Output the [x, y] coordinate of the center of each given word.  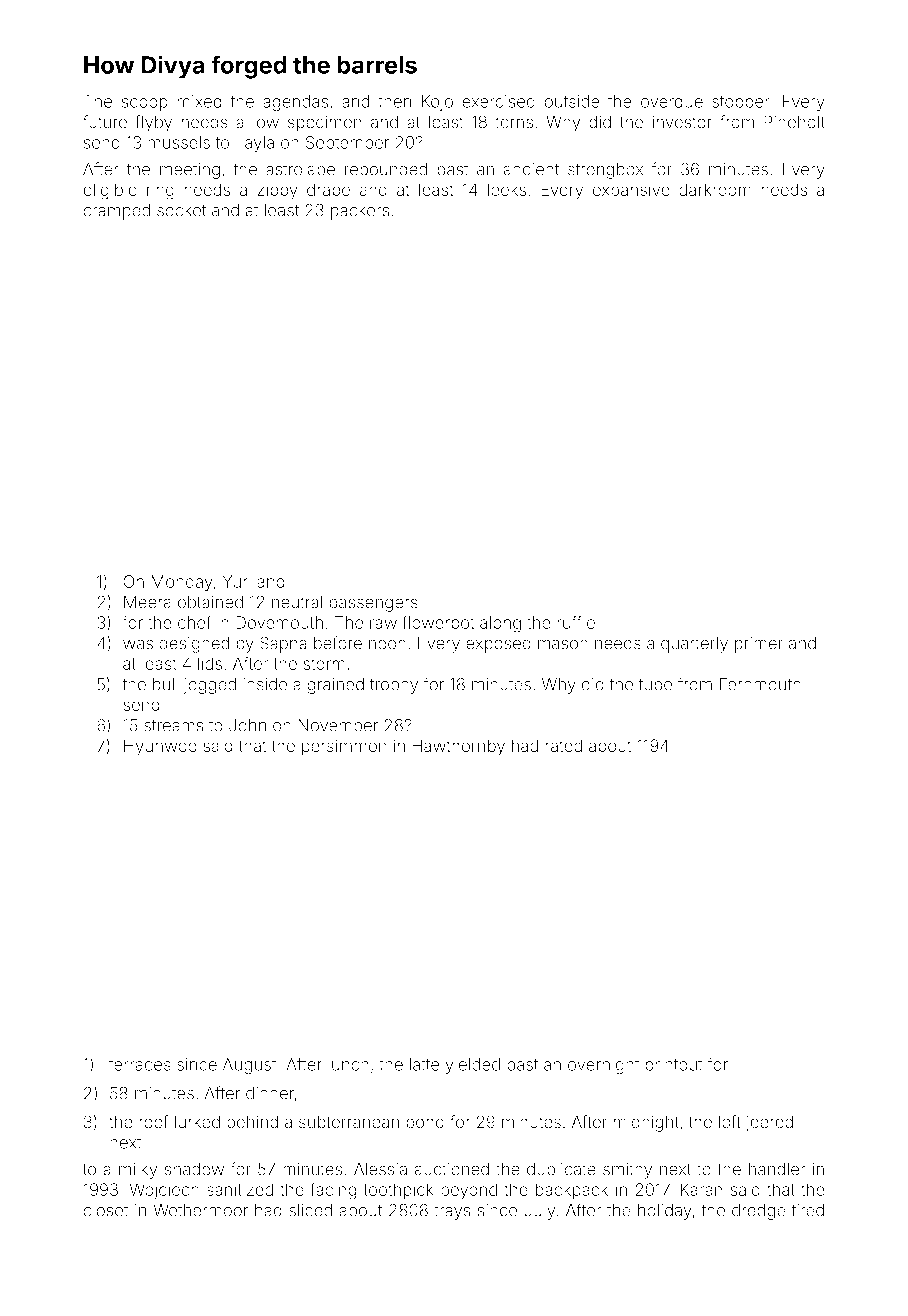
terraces [140, 1065]
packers [360, 212]
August [249, 1066]
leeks [507, 189]
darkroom [715, 189]
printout [673, 1066]
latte [424, 1064]
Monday [182, 583]
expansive [631, 191]
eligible [110, 191]
